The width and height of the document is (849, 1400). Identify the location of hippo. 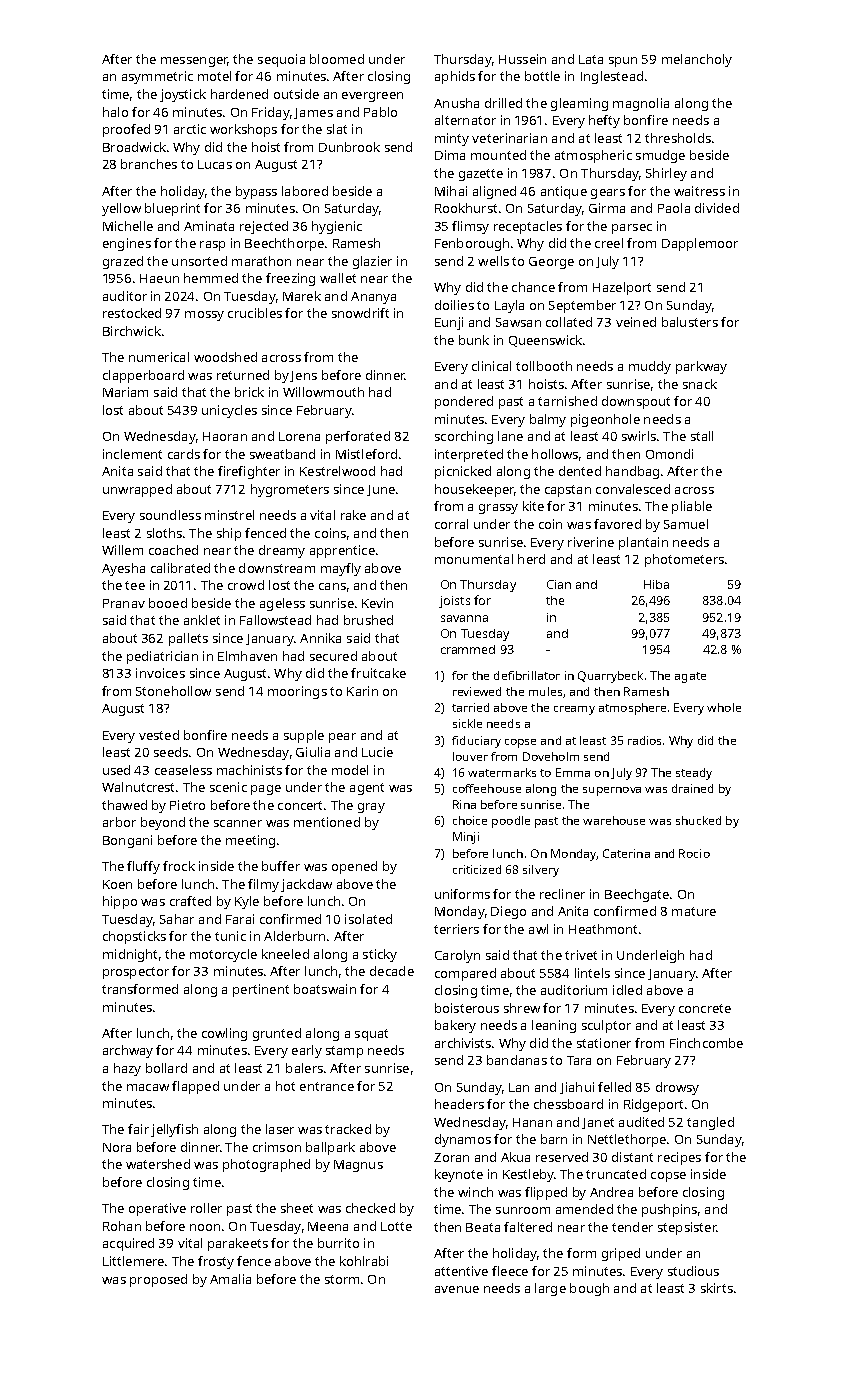
(120, 902).
